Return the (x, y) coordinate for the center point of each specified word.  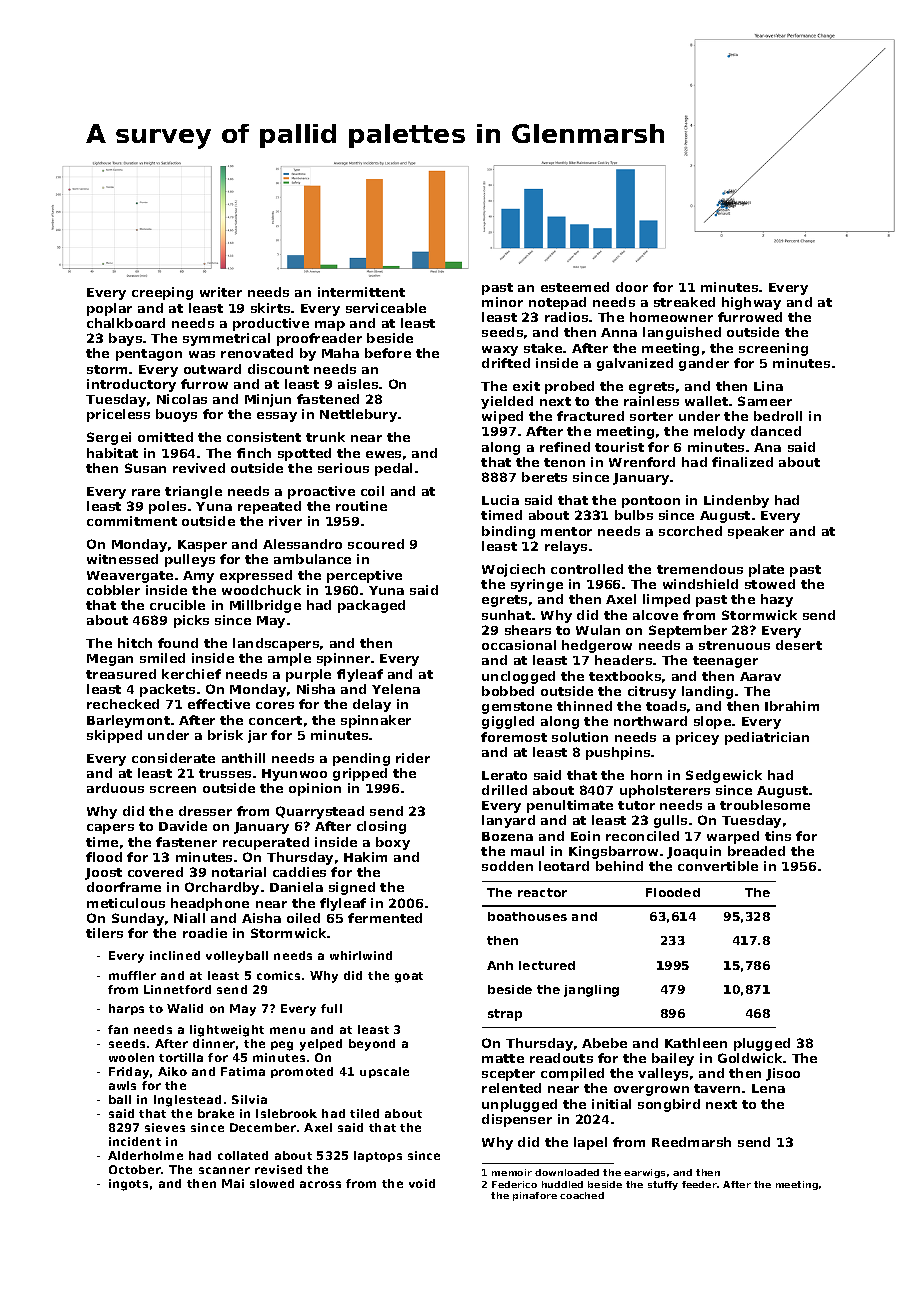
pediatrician (767, 738)
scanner (224, 1170)
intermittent (361, 292)
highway (751, 303)
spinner (343, 659)
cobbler (113, 590)
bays (125, 339)
